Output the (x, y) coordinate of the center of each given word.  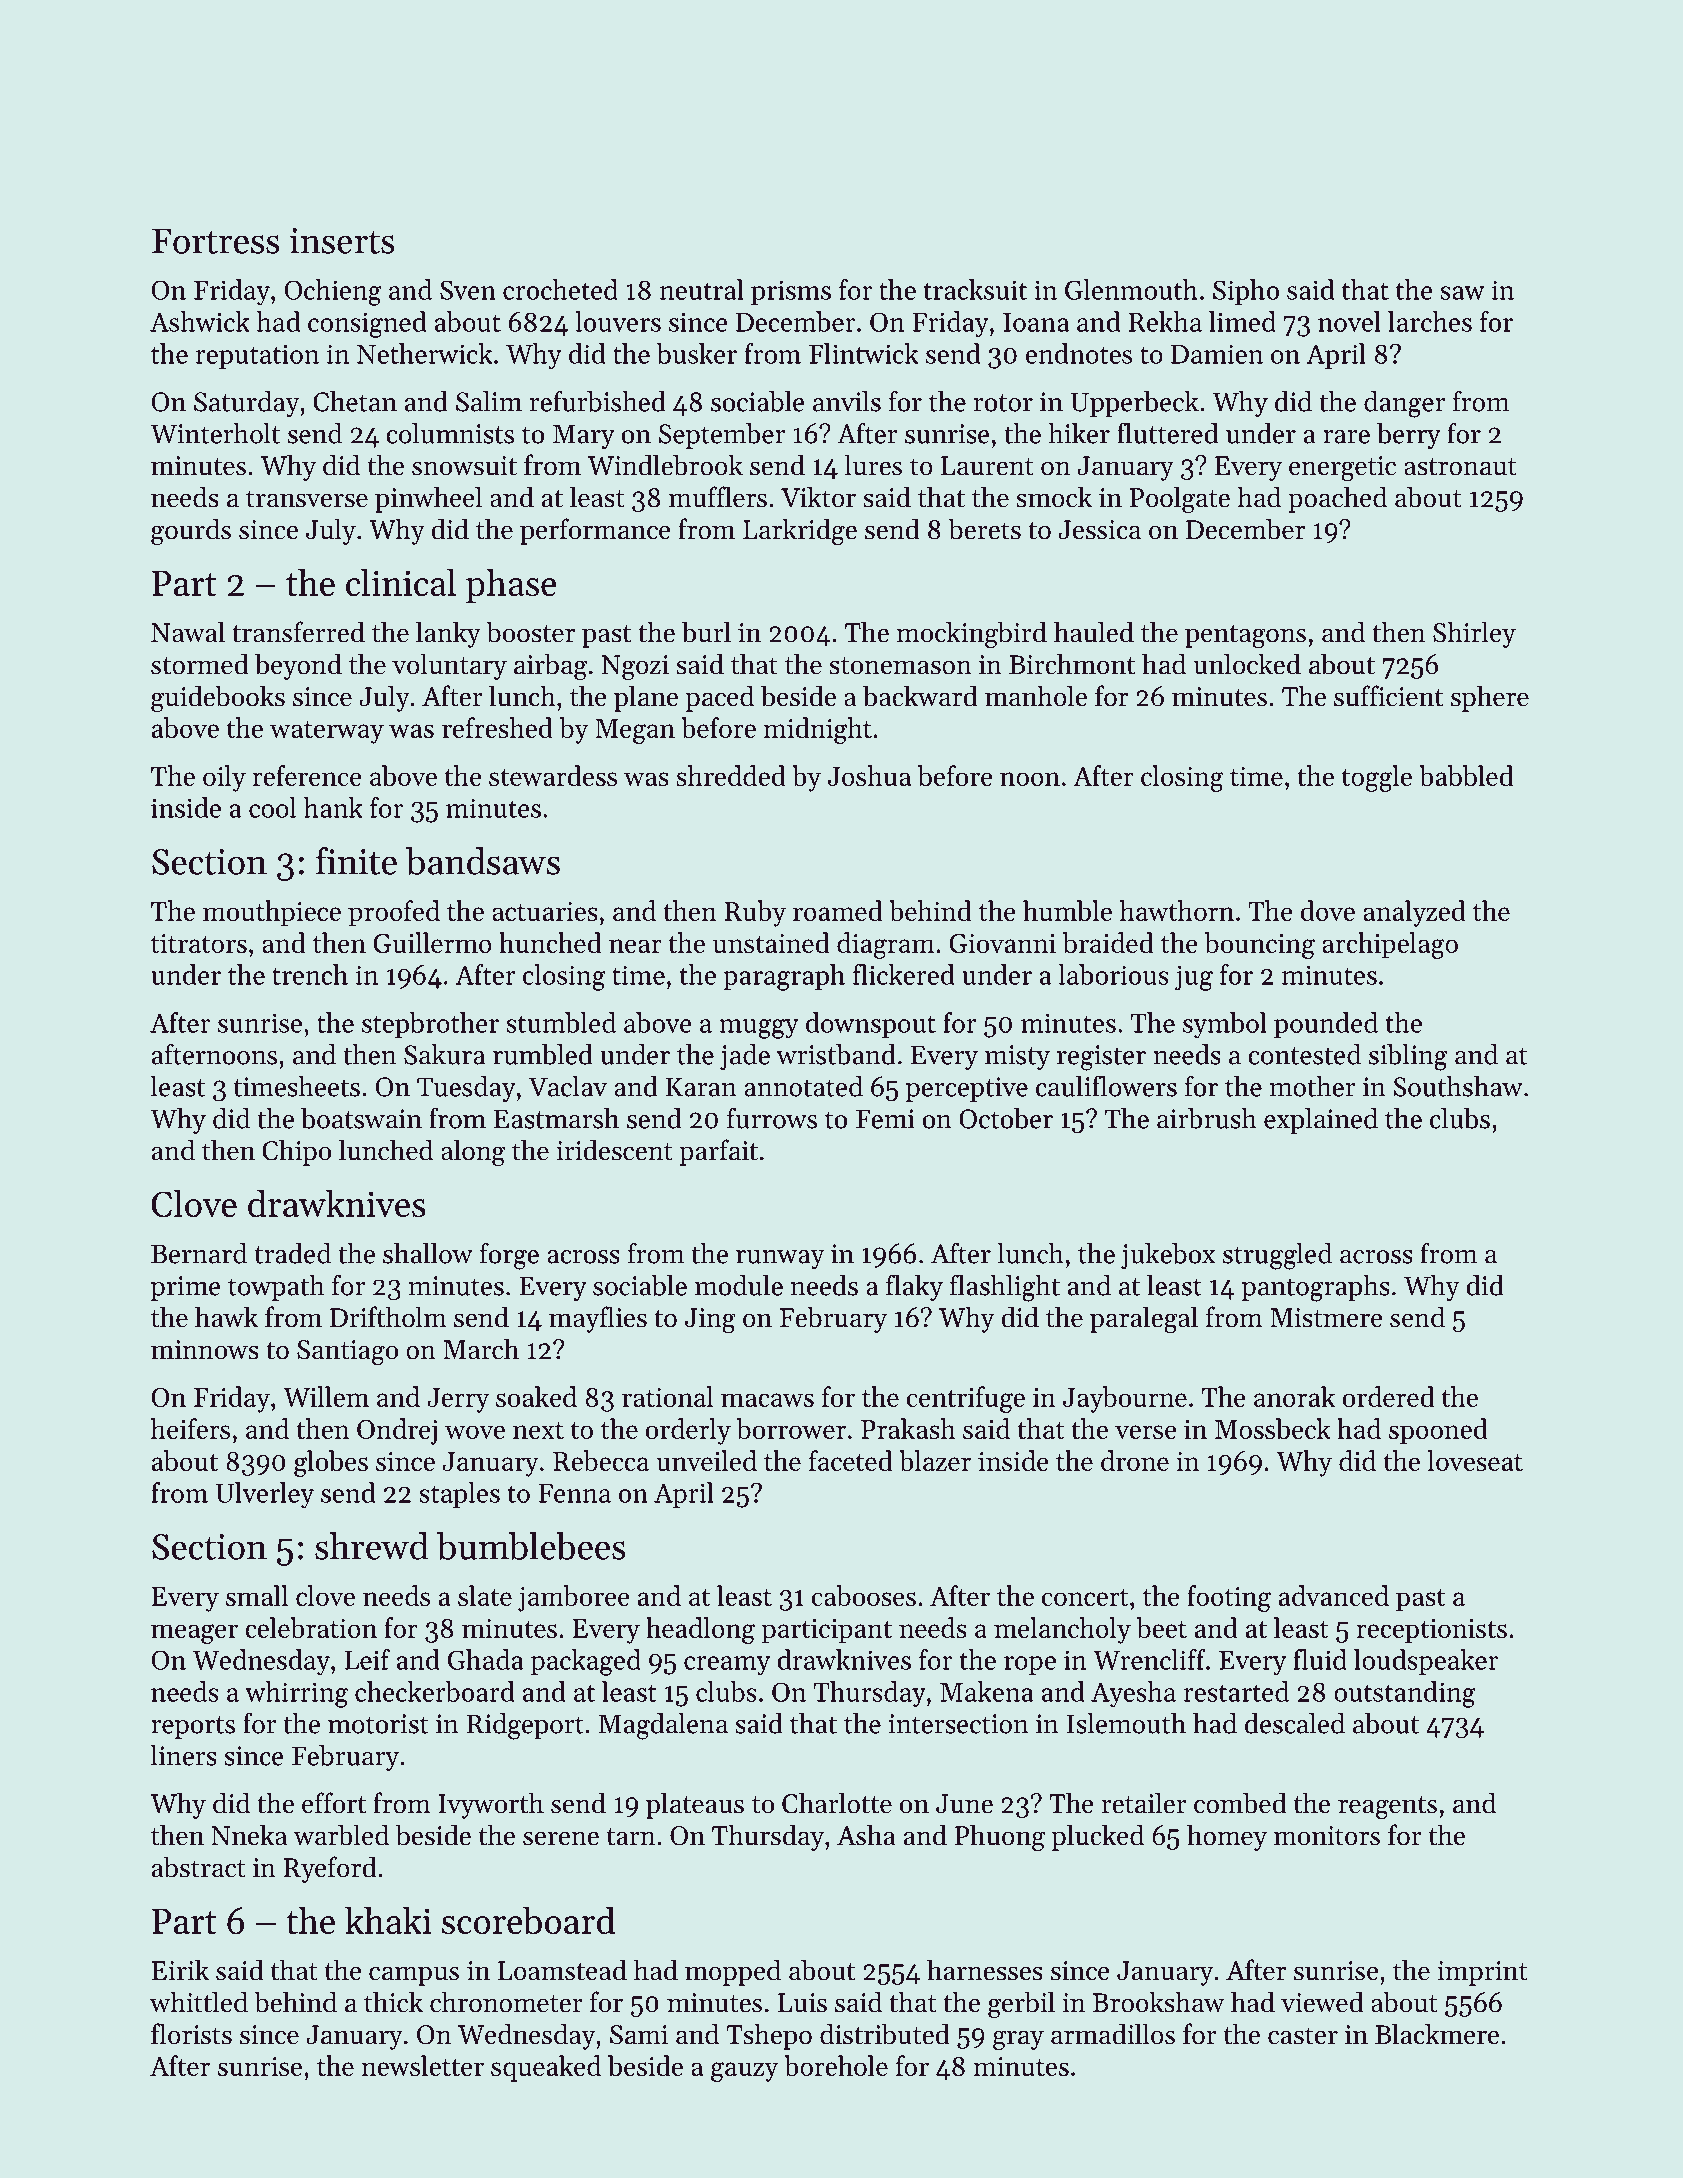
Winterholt (215, 433)
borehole (836, 2065)
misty (1017, 1057)
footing (1229, 1598)
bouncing (1259, 945)
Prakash (908, 1428)
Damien (1217, 354)
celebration (311, 1627)
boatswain (361, 1118)
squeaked (546, 2068)
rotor (1003, 403)
